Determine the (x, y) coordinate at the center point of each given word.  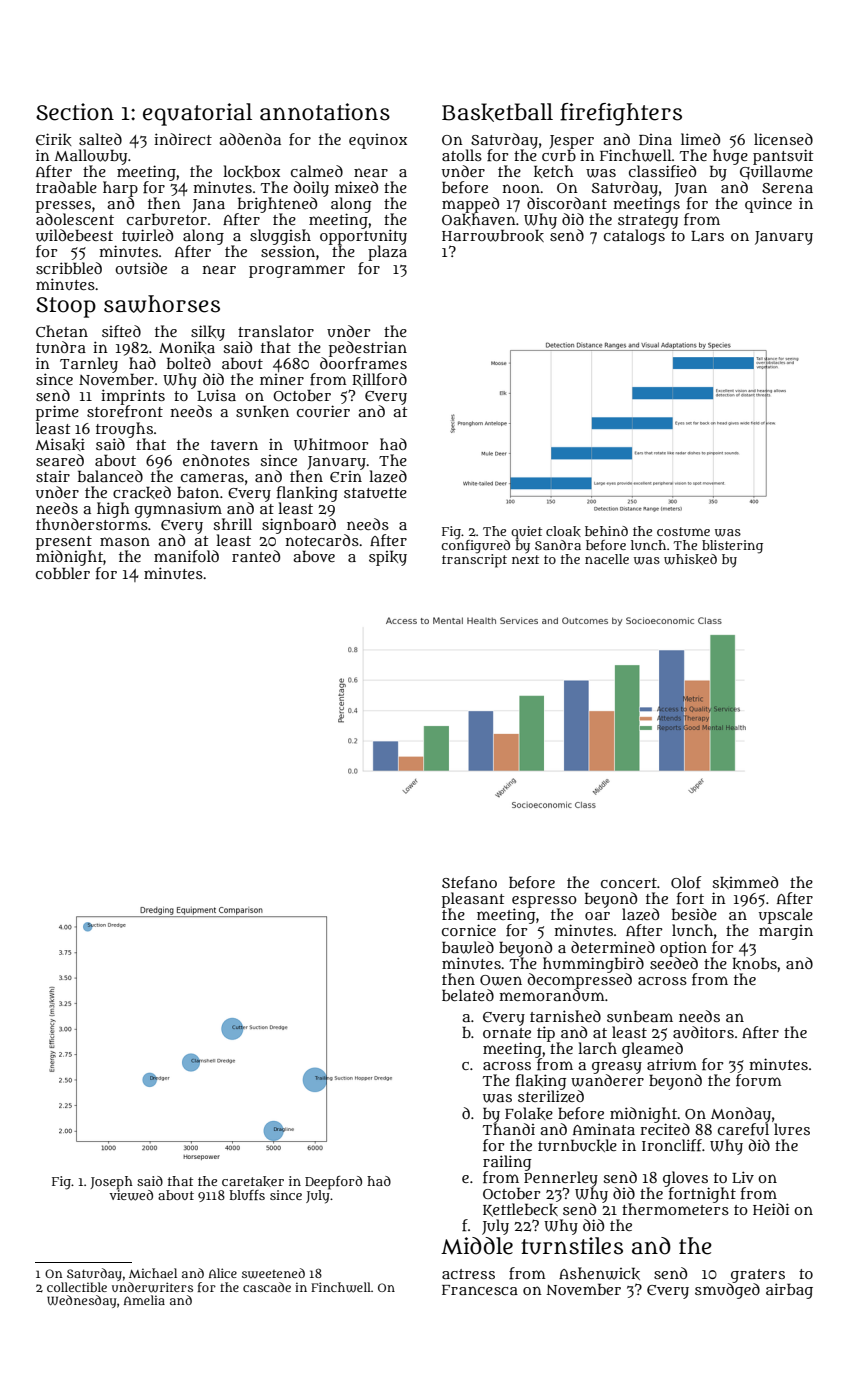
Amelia (144, 1300)
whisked (690, 559)
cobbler (63, 573)
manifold (186, 556)
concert (629, 883)
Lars (707, 236)
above (314, 556)
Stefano (469, 882)
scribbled (69, 268)
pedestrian (368, 349)
